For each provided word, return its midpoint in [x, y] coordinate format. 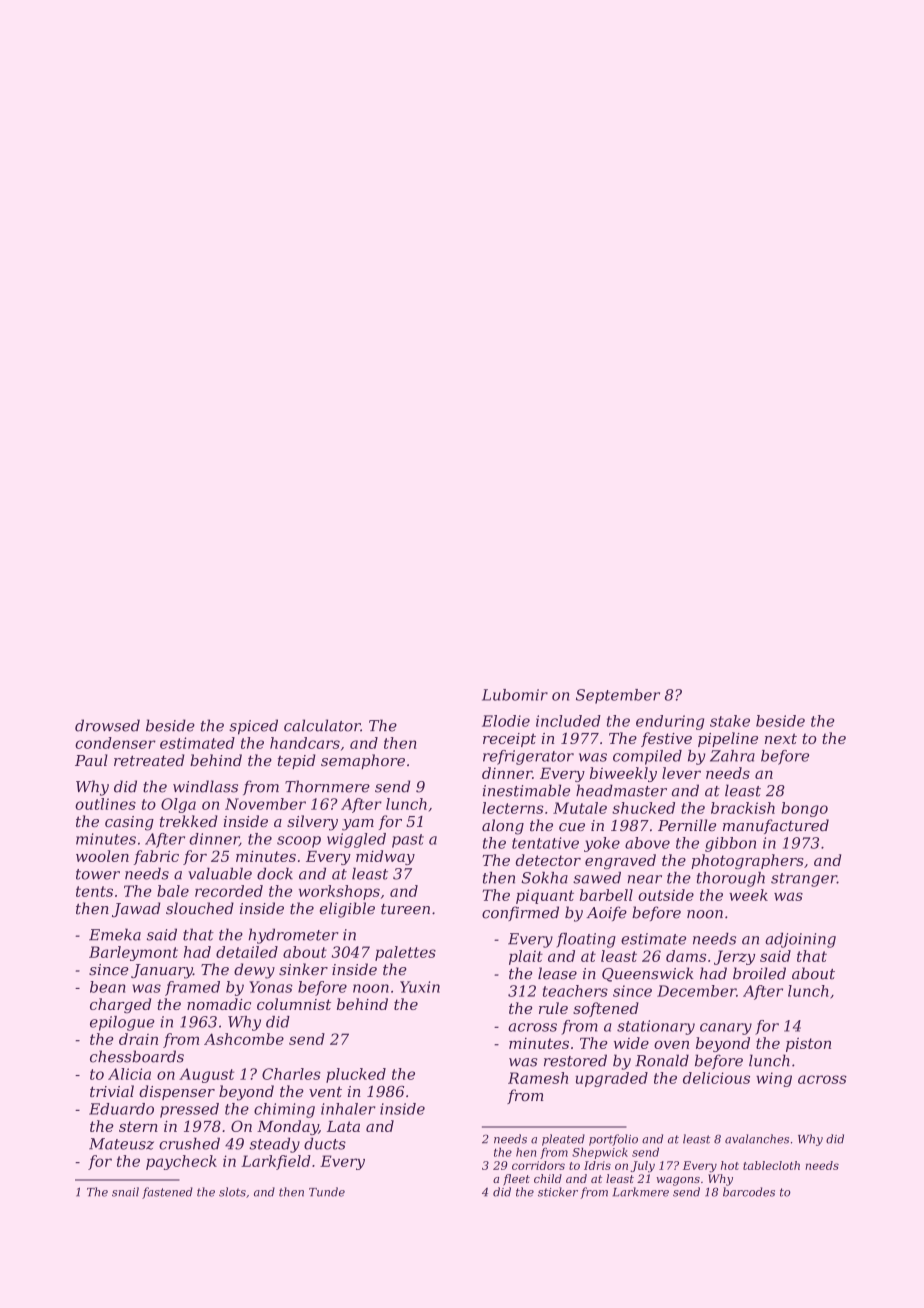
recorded [229, 891]
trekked [189, 821]
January [162, 971]
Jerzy [734, 957]
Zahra [732, 756]
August [206, 1075]
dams [686, 956]
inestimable [526, 790]
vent [325, 1091]
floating [586, 940]
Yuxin [420, 987]
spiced [253, 727]
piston [808, 1045]
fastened [167, 1193]
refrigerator [528, 757]
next [781, 738]
